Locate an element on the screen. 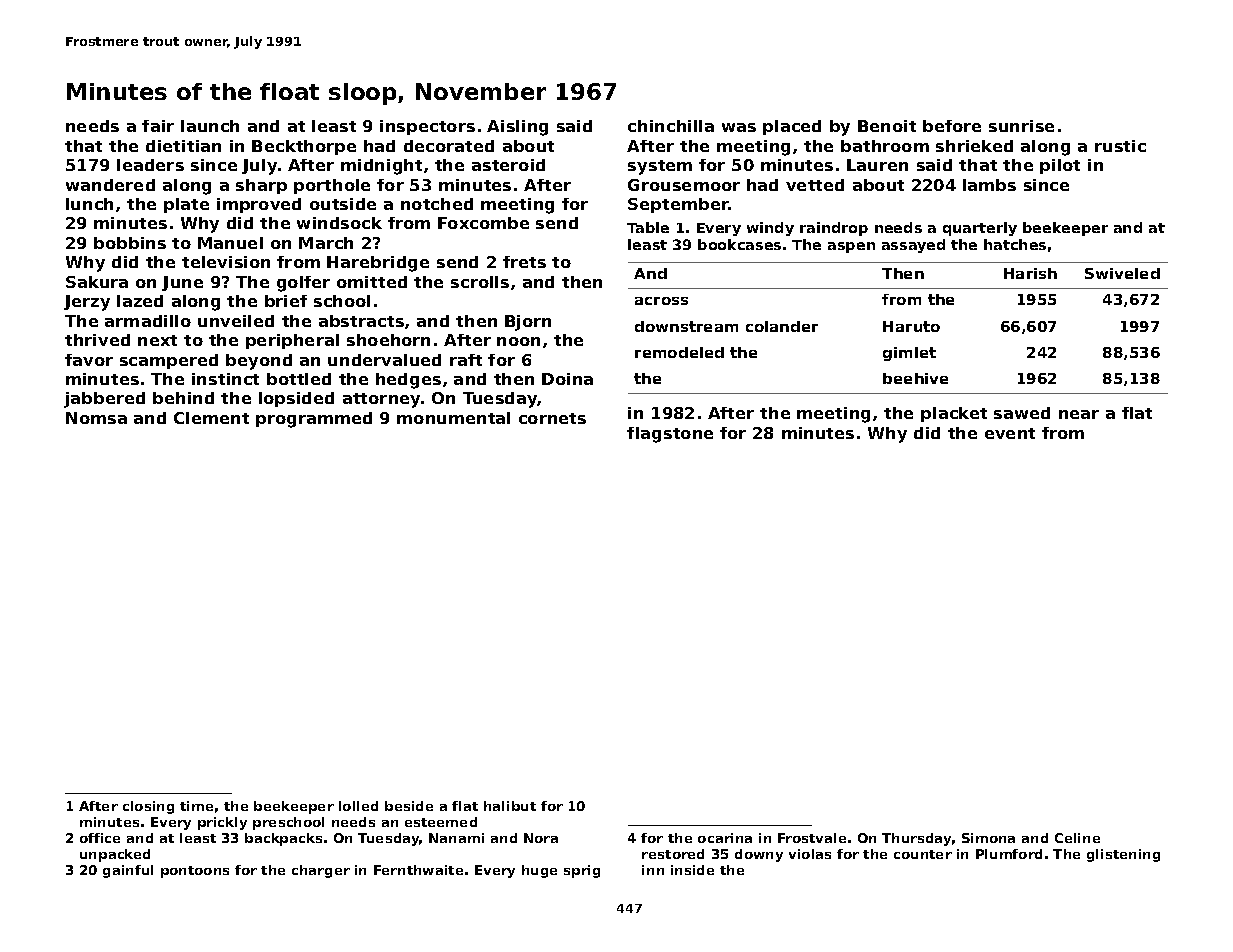 The width and height of the screenshot is (1233, 952). windy is located at coordinates (770, 229).
